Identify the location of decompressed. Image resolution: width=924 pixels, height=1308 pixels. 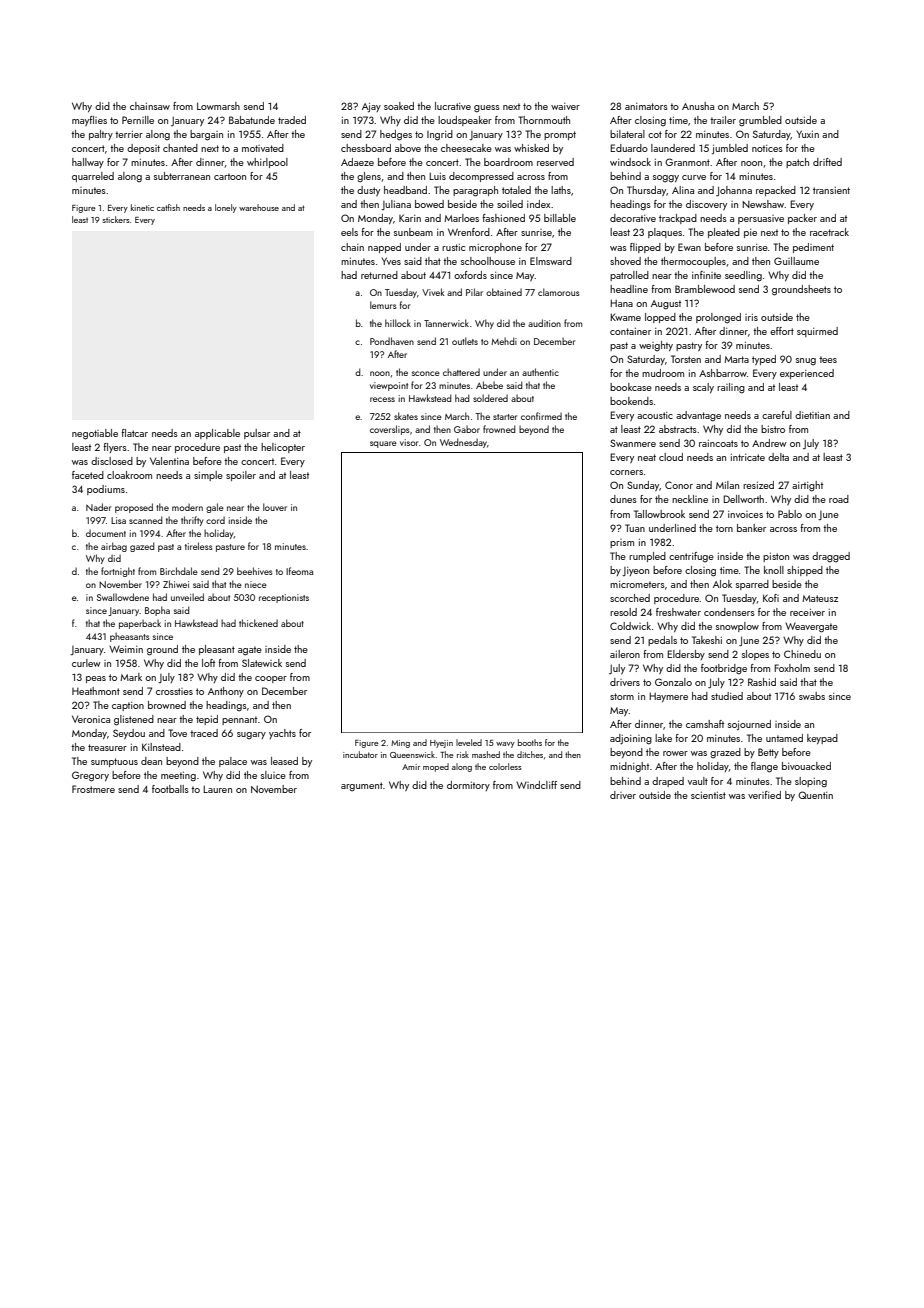
(481, 177).
